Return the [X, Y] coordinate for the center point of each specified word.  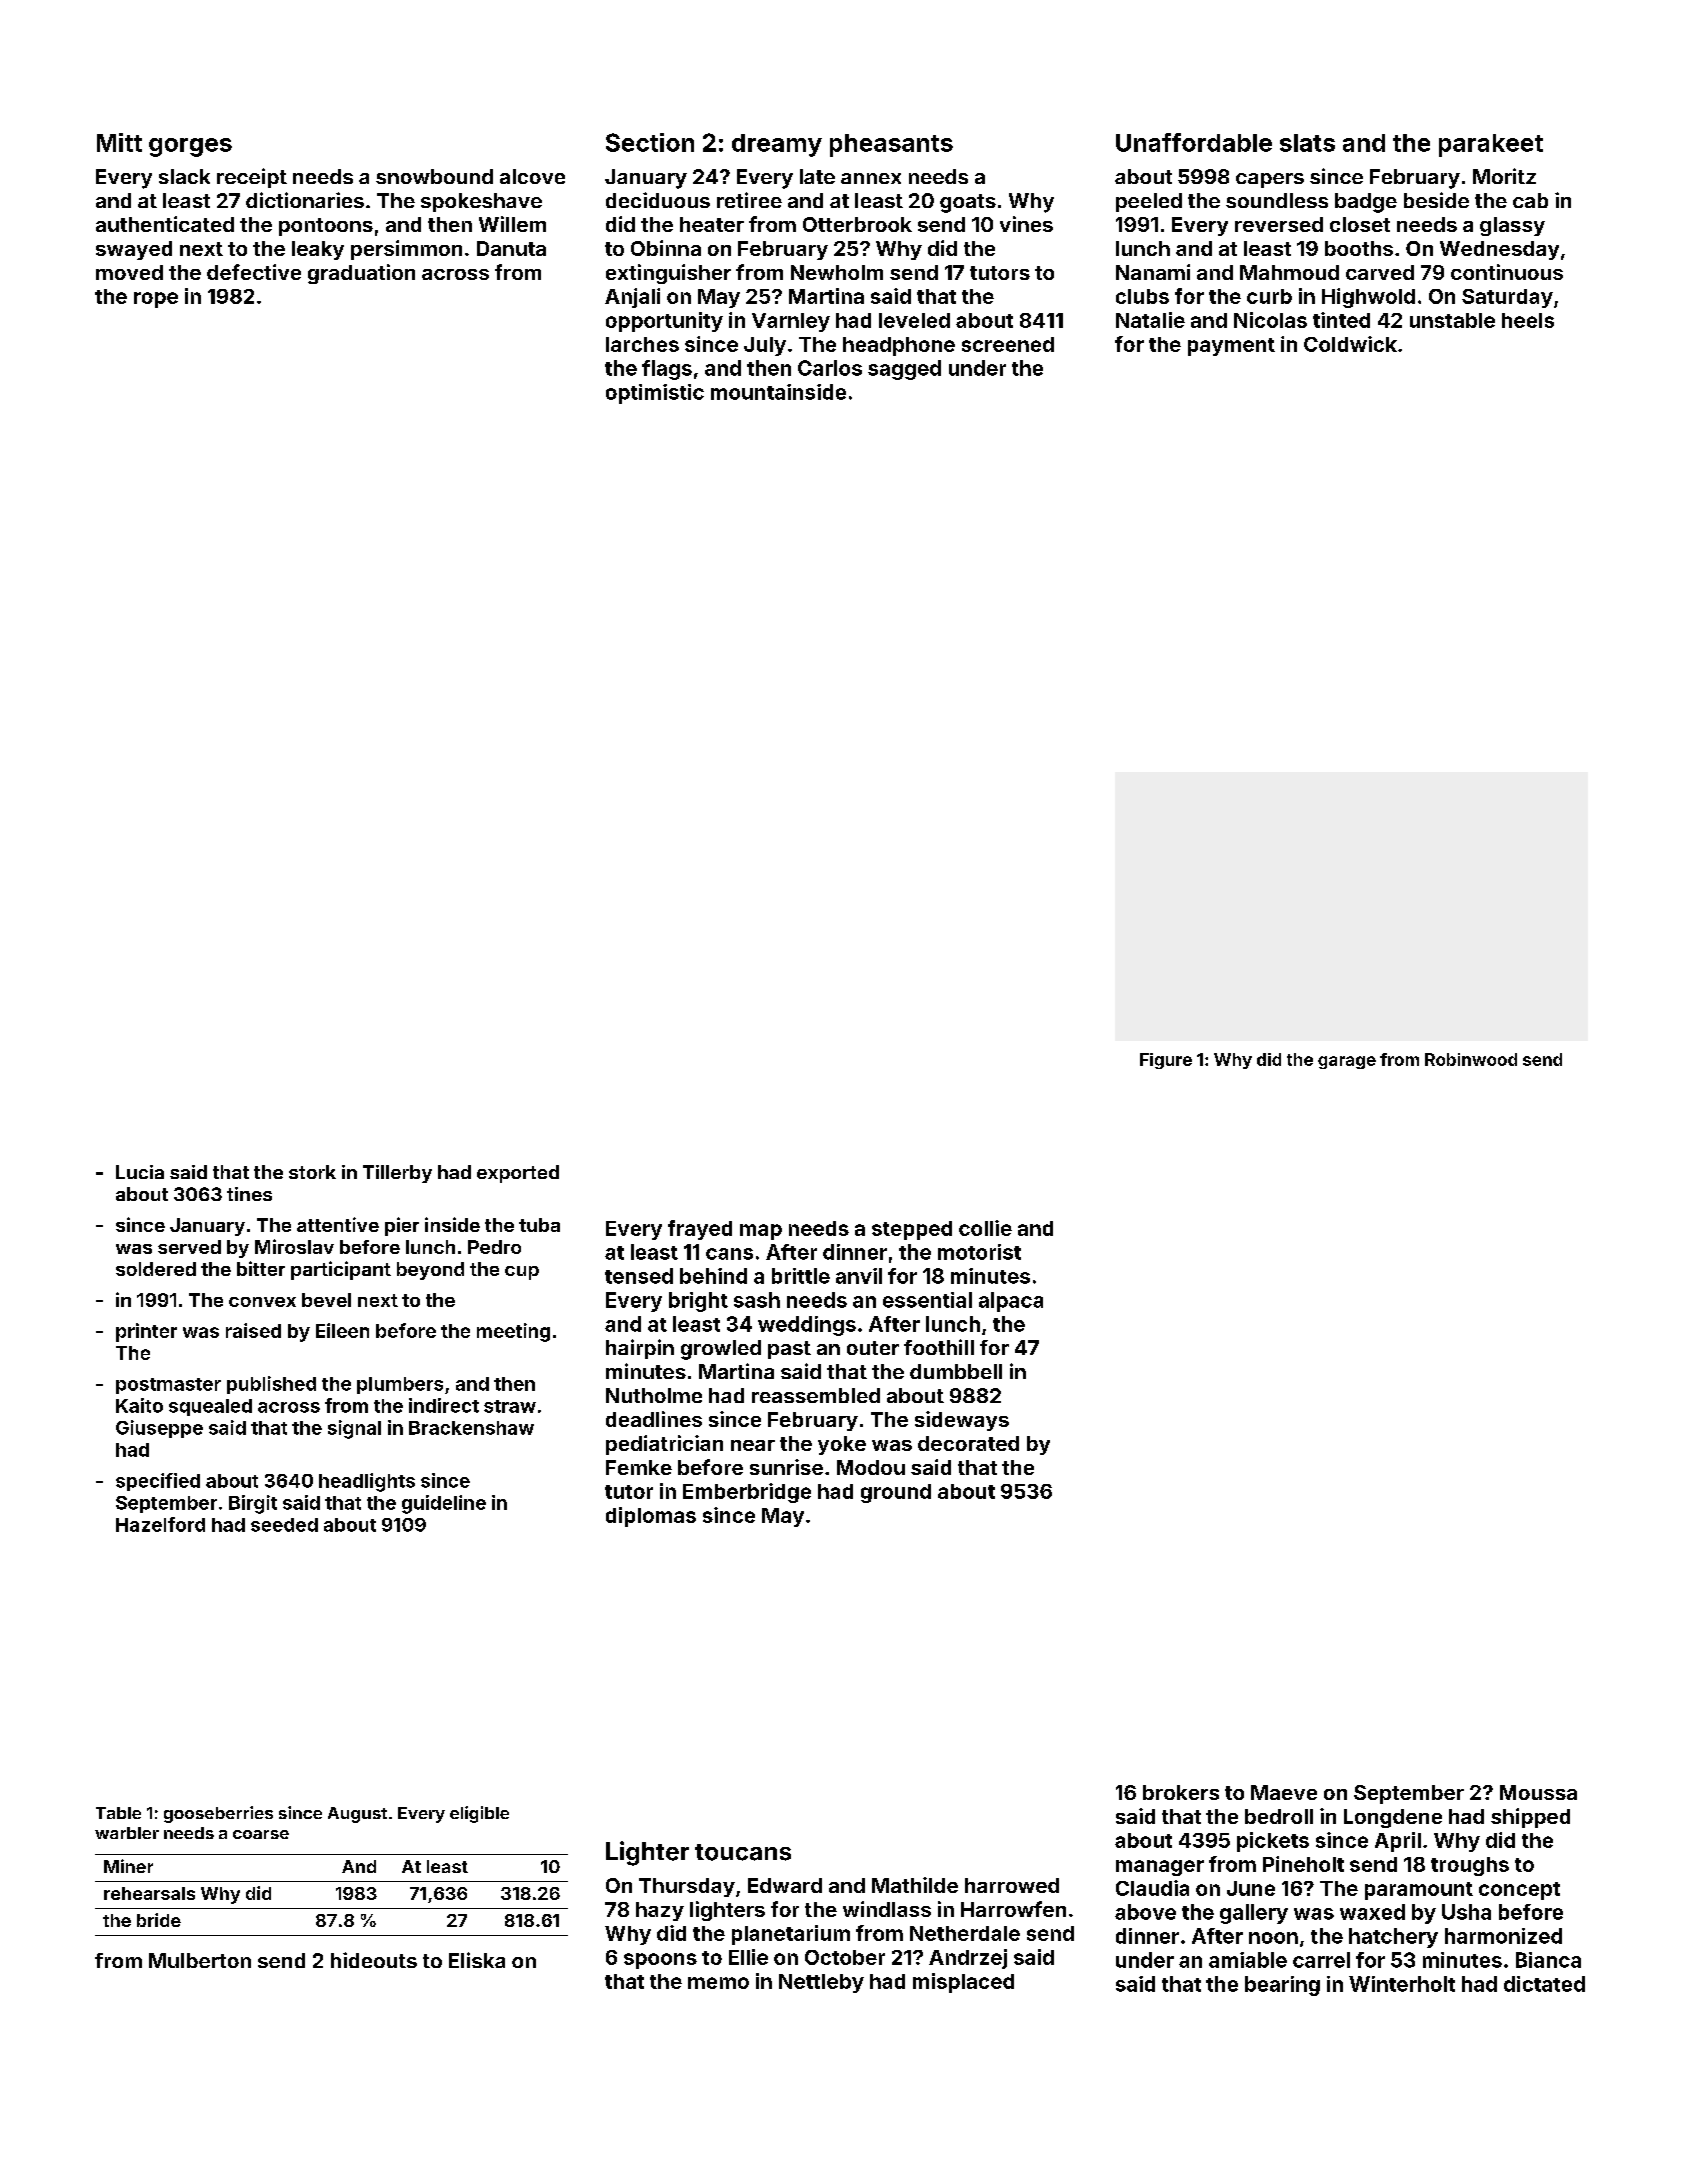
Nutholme [654, 1395]
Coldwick [1350, 344]
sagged [904, 370]
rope [156, 300]
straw [510, 1406]
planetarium [791, 1935]
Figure [1166, 1061]
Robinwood [1471, 1059]
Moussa [1538, 1792]
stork [312, 1172]
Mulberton [200, 1960]
